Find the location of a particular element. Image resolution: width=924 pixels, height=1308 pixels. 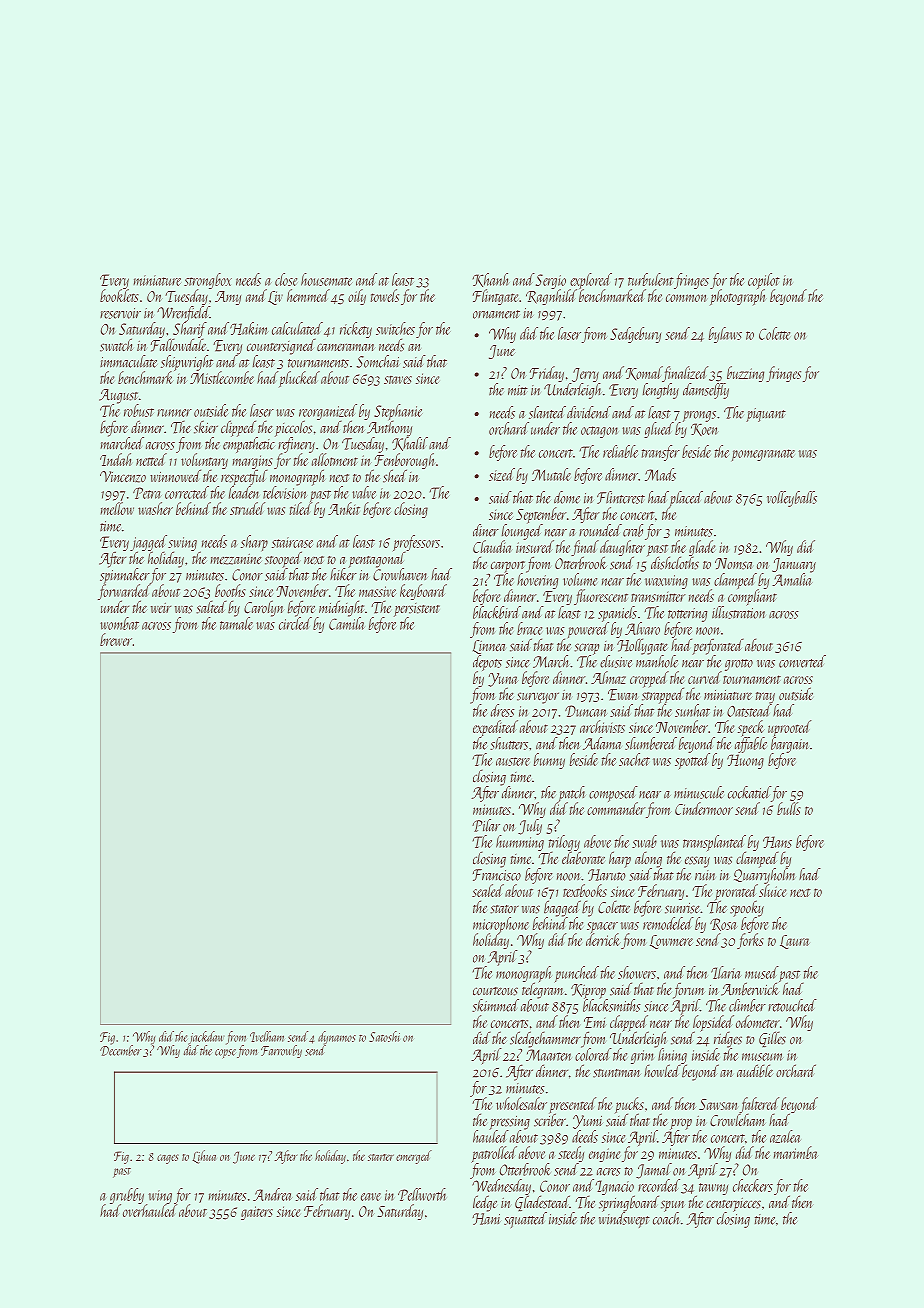

Satoshi is located at coordinates (384, 1036).
